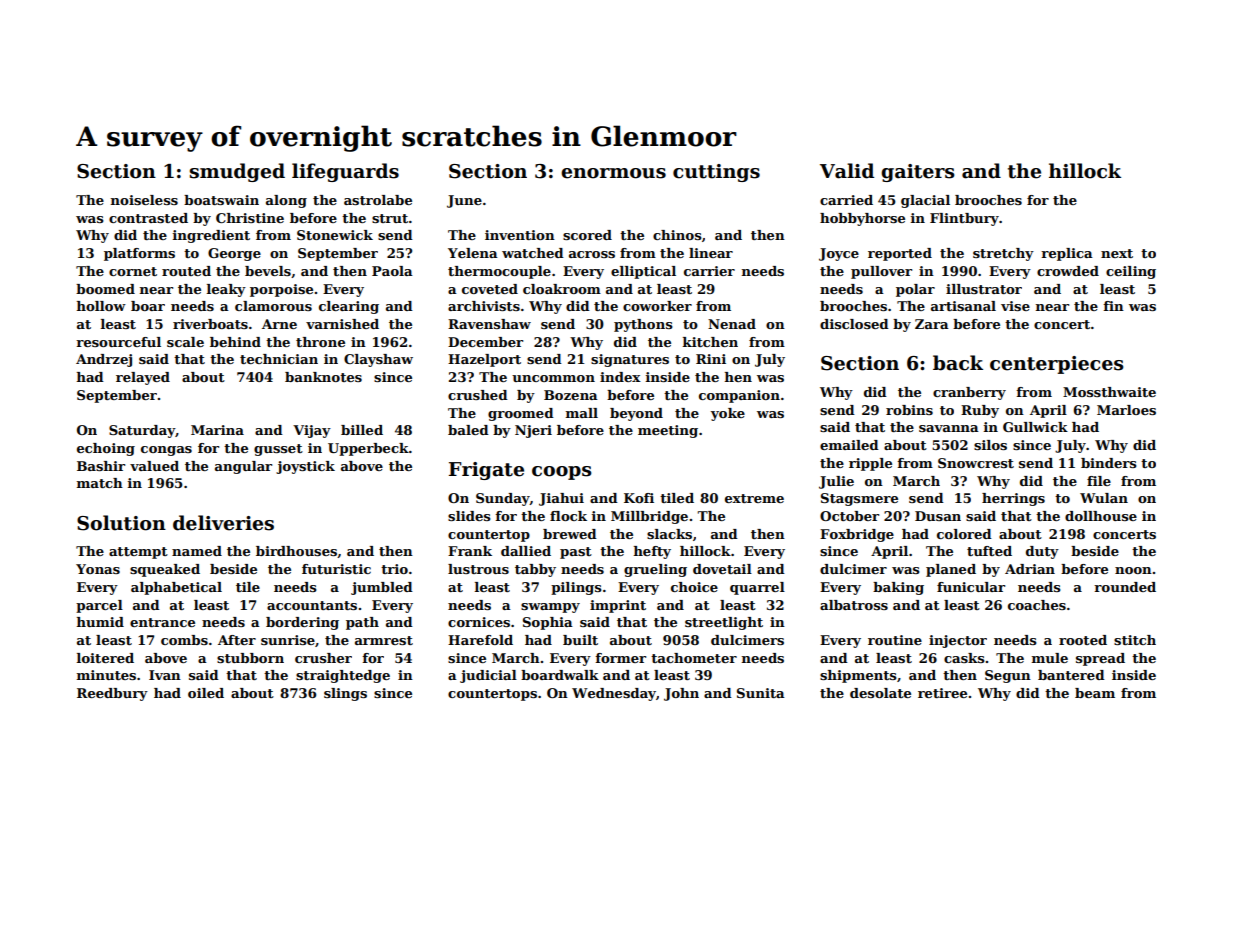  What do you see at coordinates (281, 290) in the screenshot?
I see `porpoise` at bounding box center [281, 290].
